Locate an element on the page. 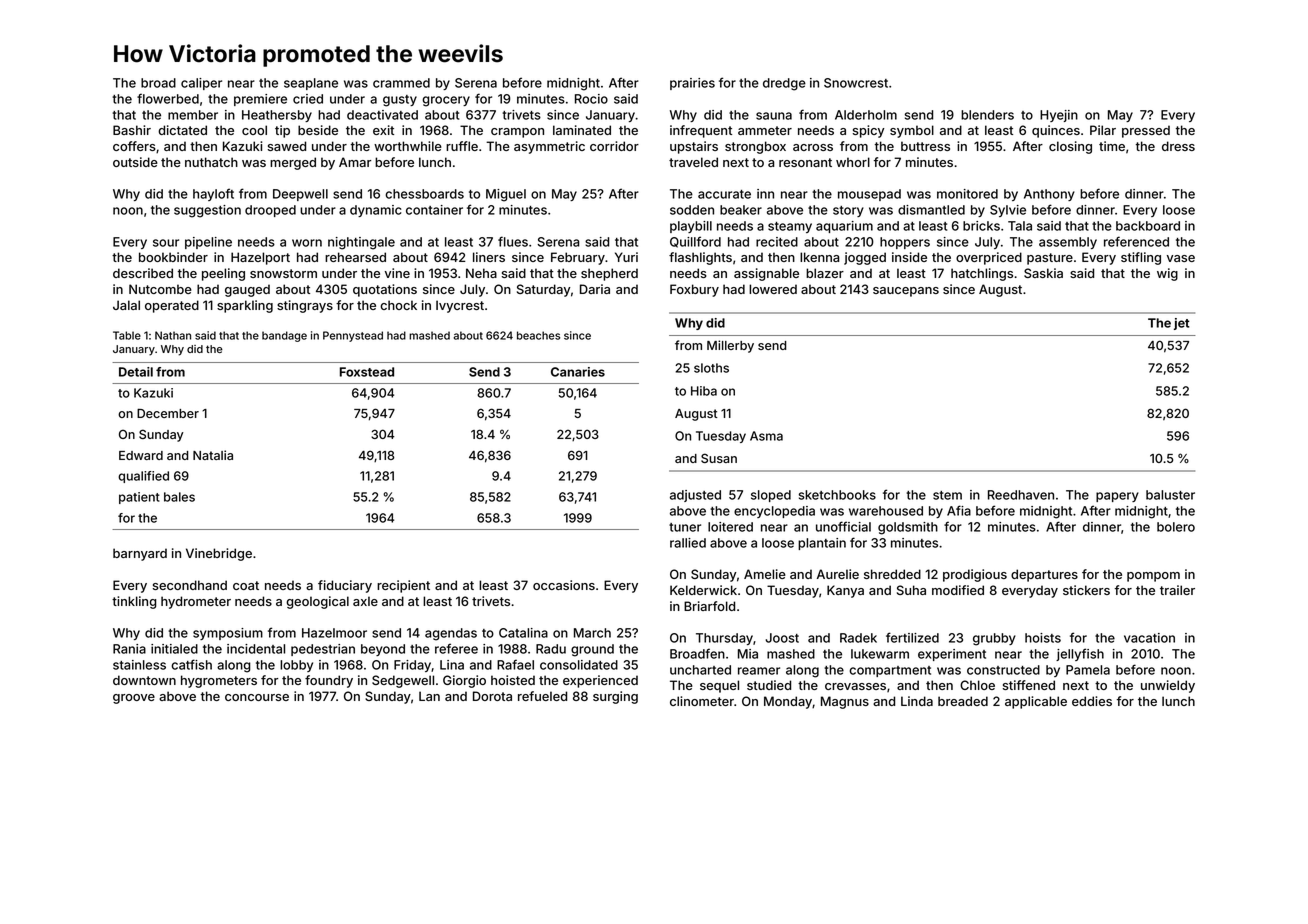  Snowcrest is located at coordinates (856, 83).
